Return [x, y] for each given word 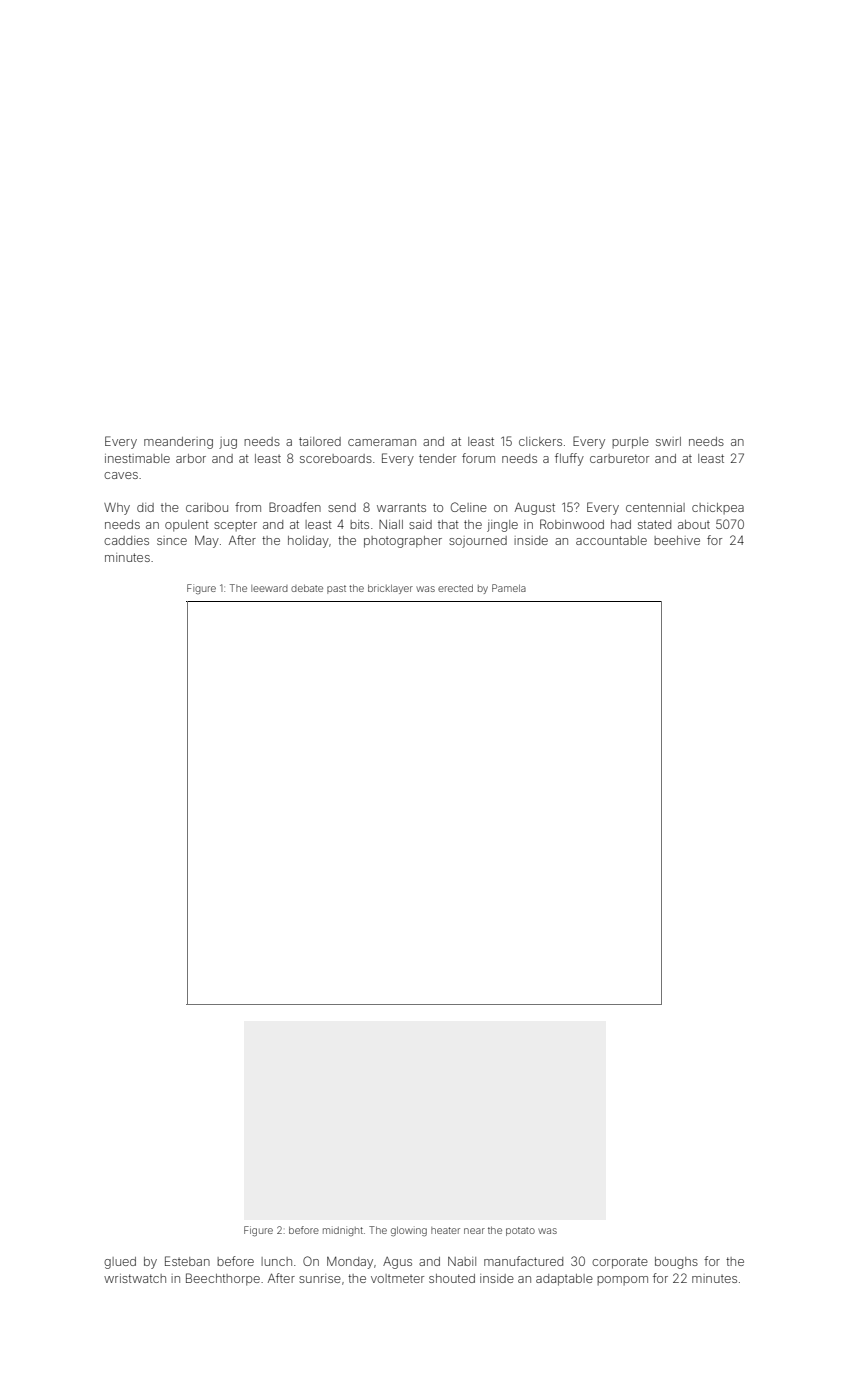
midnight [343, 1231]
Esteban [187, 1261]
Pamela [509, 588]
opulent [187, 526]
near [474, 1231]
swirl [668, 441]
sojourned [478, 542]
